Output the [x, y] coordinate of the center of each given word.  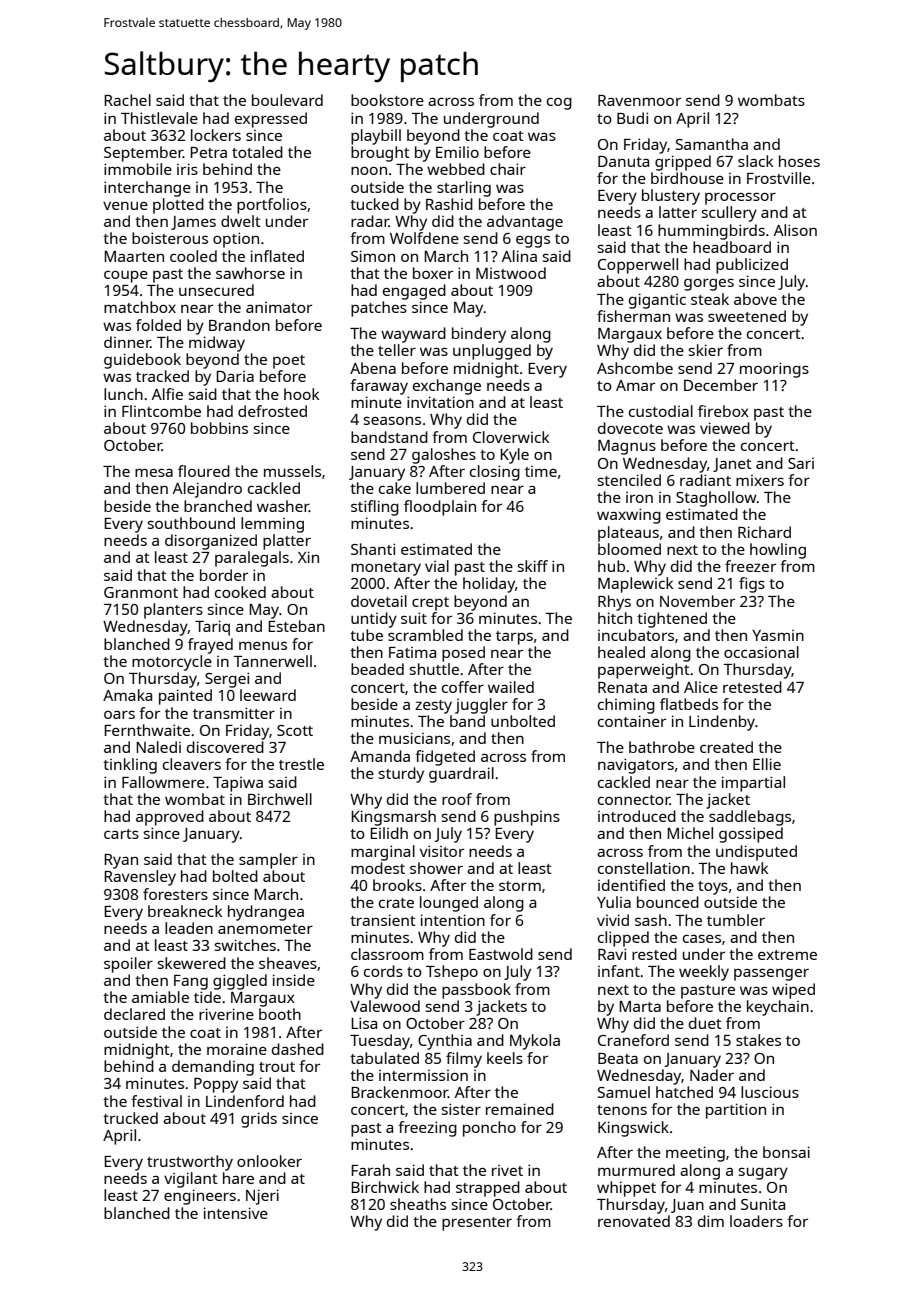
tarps [514, 638]
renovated [634, 1221]
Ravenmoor [639, 100]
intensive [236, 1213]
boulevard [287, 100]
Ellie [767, 764]
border [224, 575]
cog [559, 104]
